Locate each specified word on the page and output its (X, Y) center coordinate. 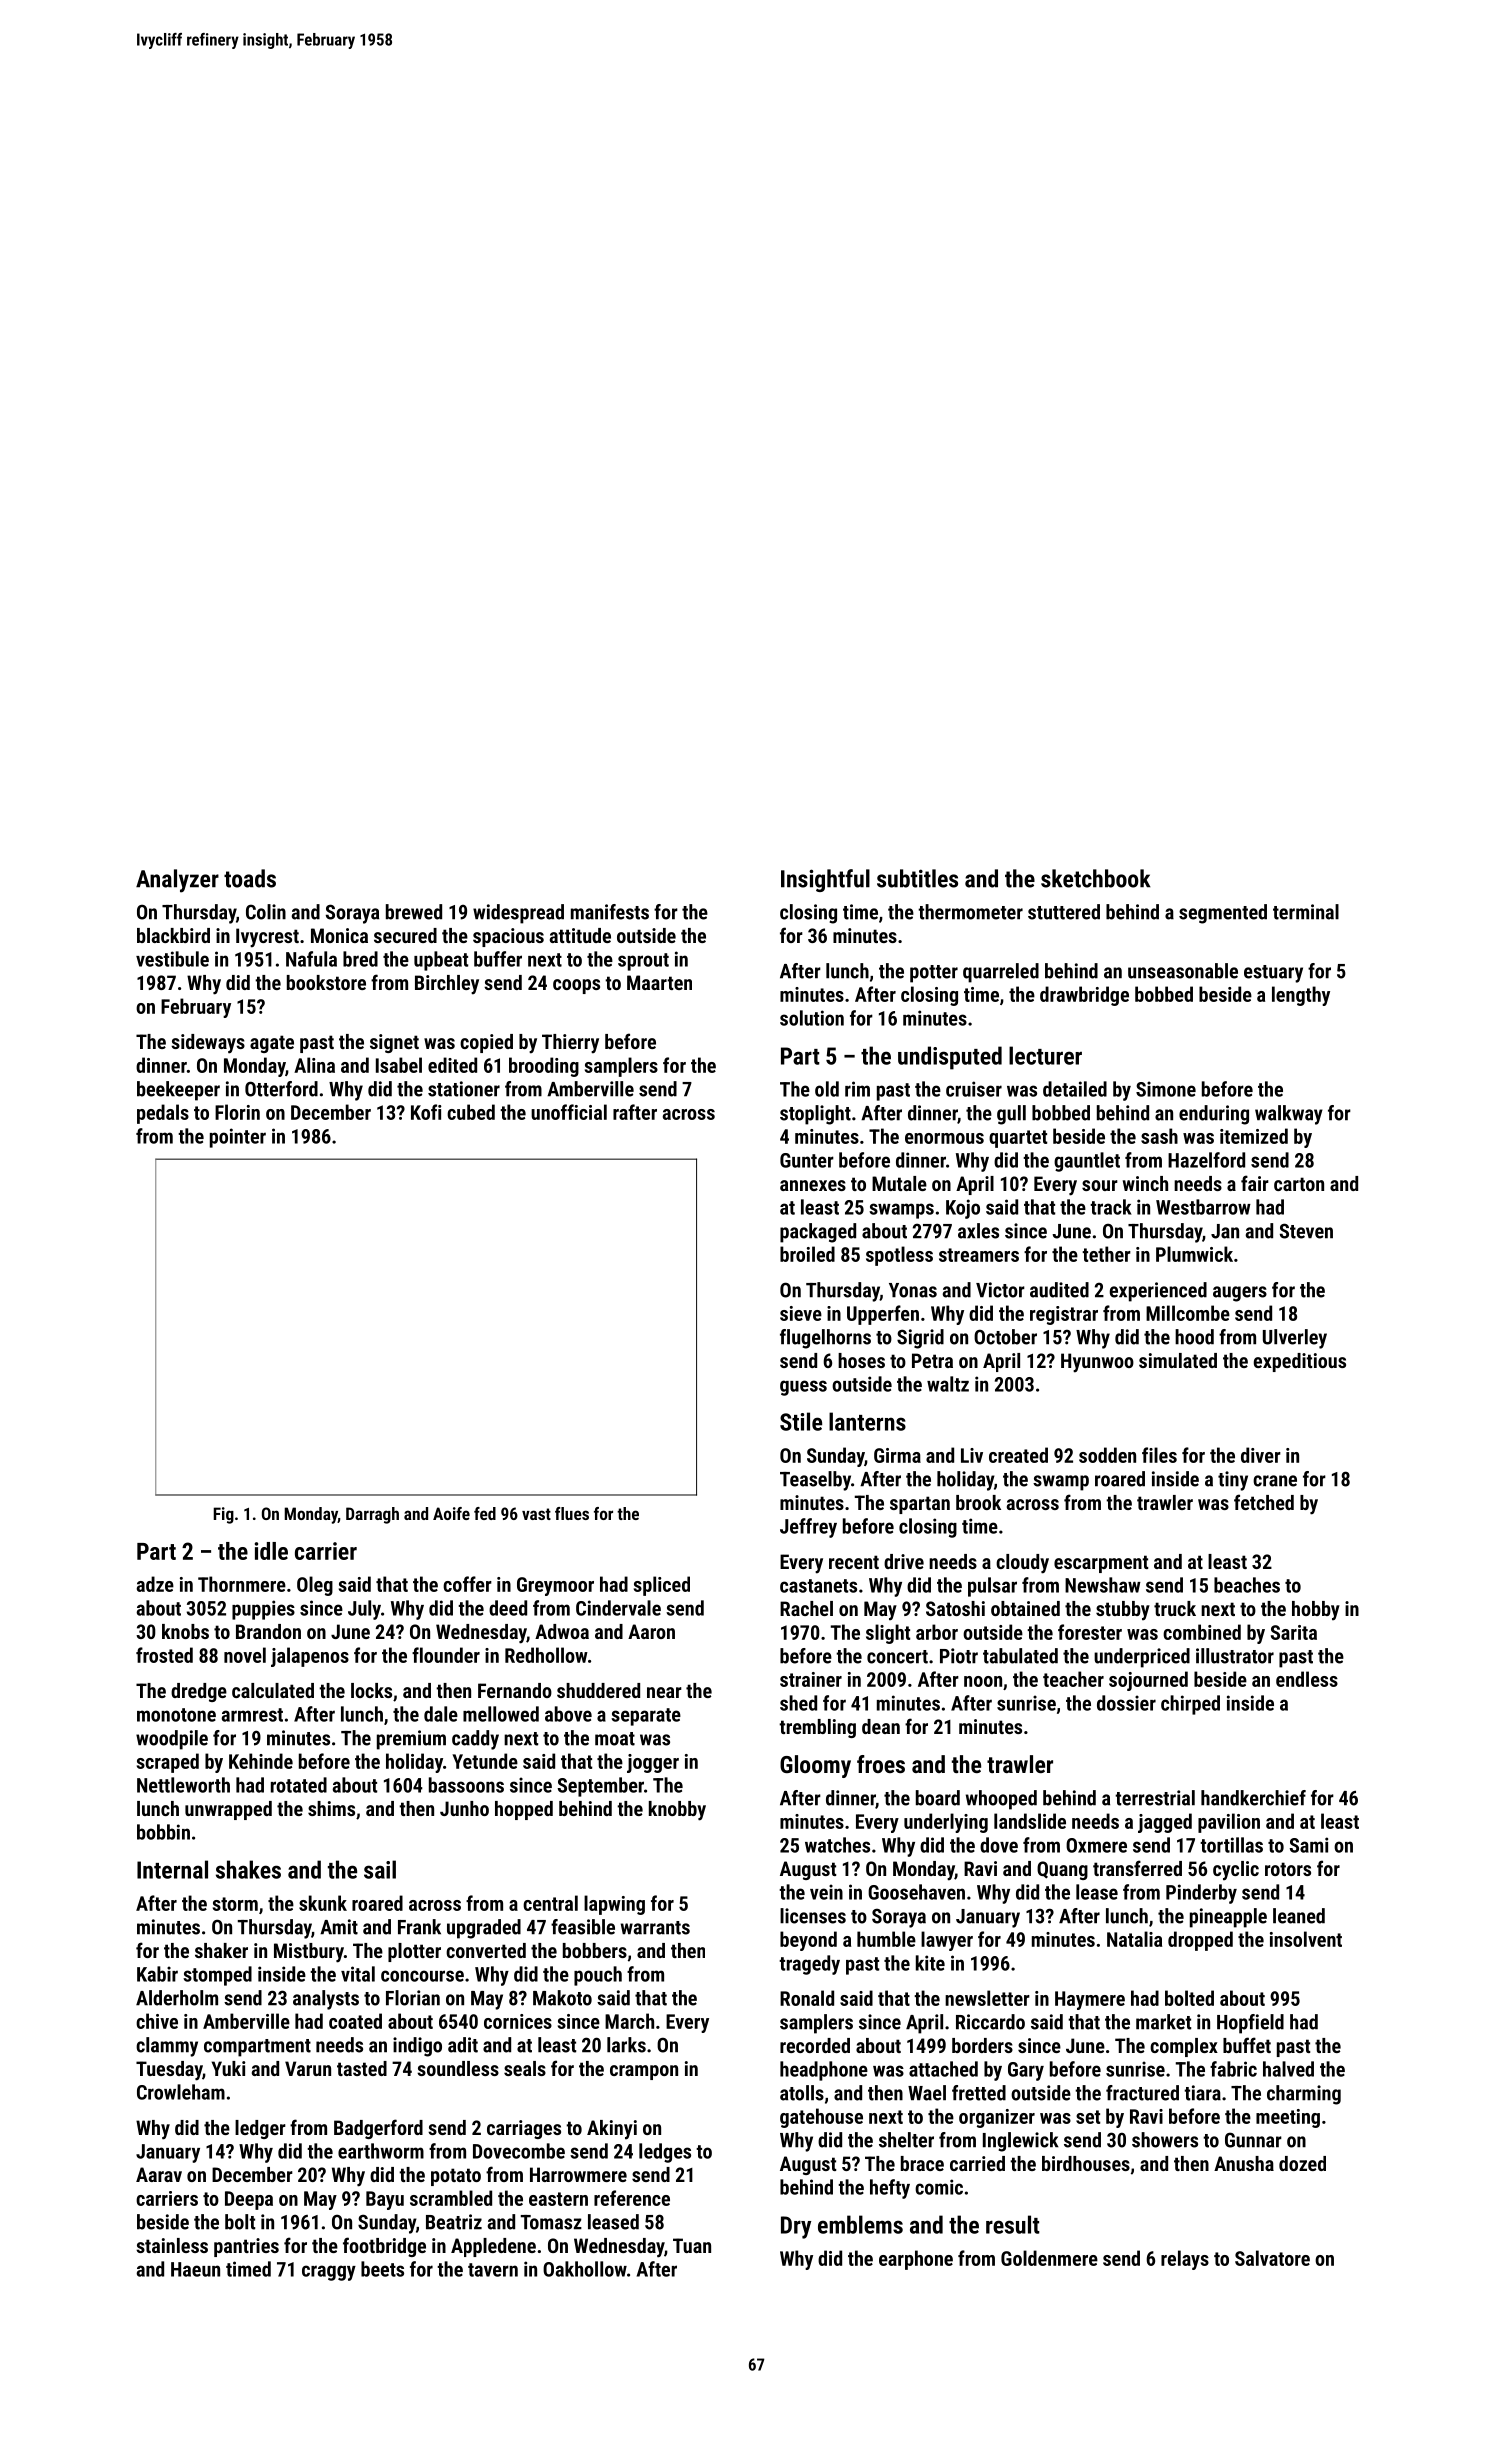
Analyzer (177, 881)
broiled (807, 1254)
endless (1307, 1679)
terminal (1306, 912)
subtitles (917, 878)
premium (411, 1740)
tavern (493, 2270)
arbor (937, 1632)
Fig (223, 1515)
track (1111, 1207)
